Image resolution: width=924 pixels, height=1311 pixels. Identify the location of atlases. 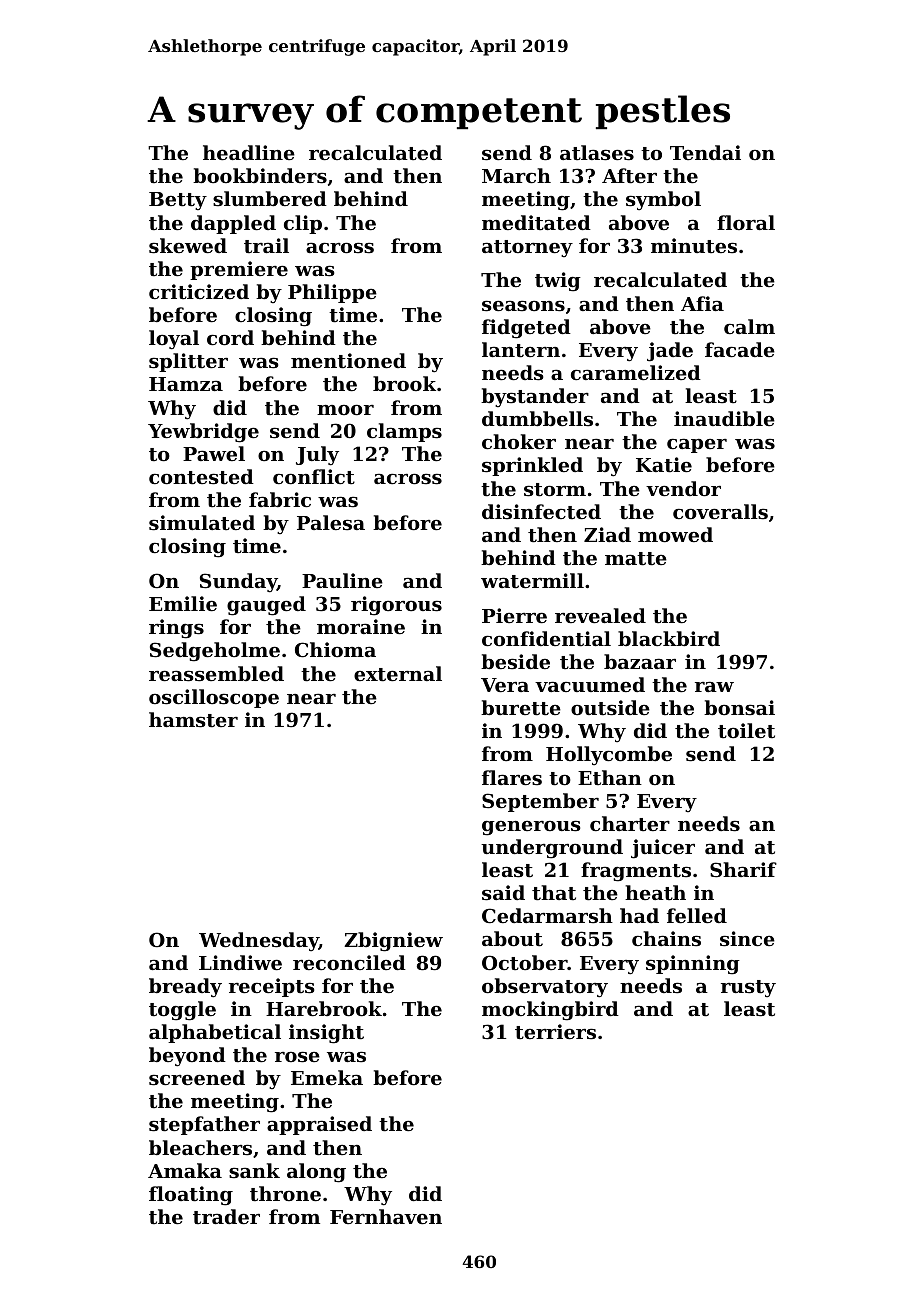
(597, 153).
